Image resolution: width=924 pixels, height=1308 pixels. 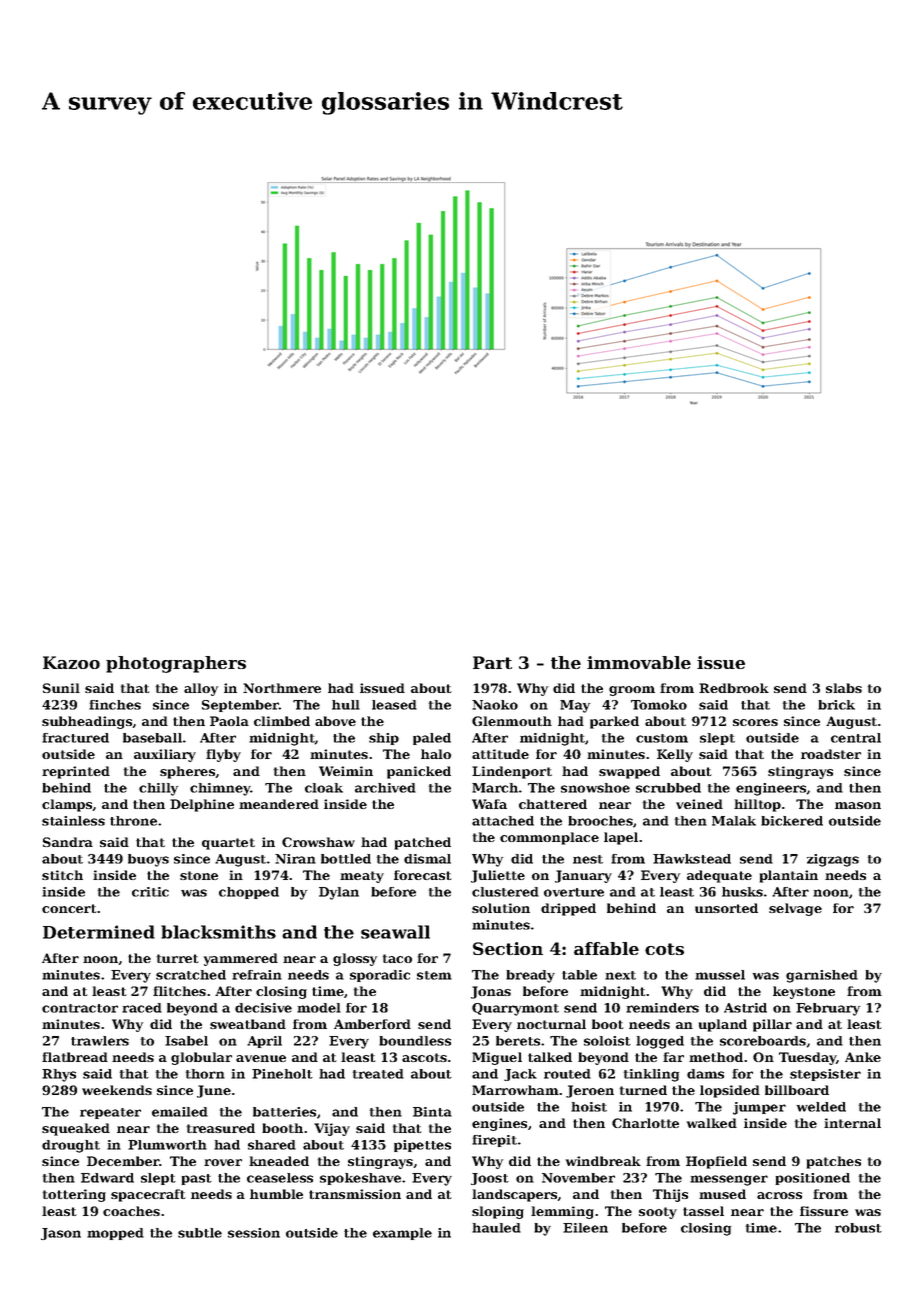 What do you see at coordinates (797, 1090) in the screenshot?
I see `billboard` at bounding box center [797, 1090].
